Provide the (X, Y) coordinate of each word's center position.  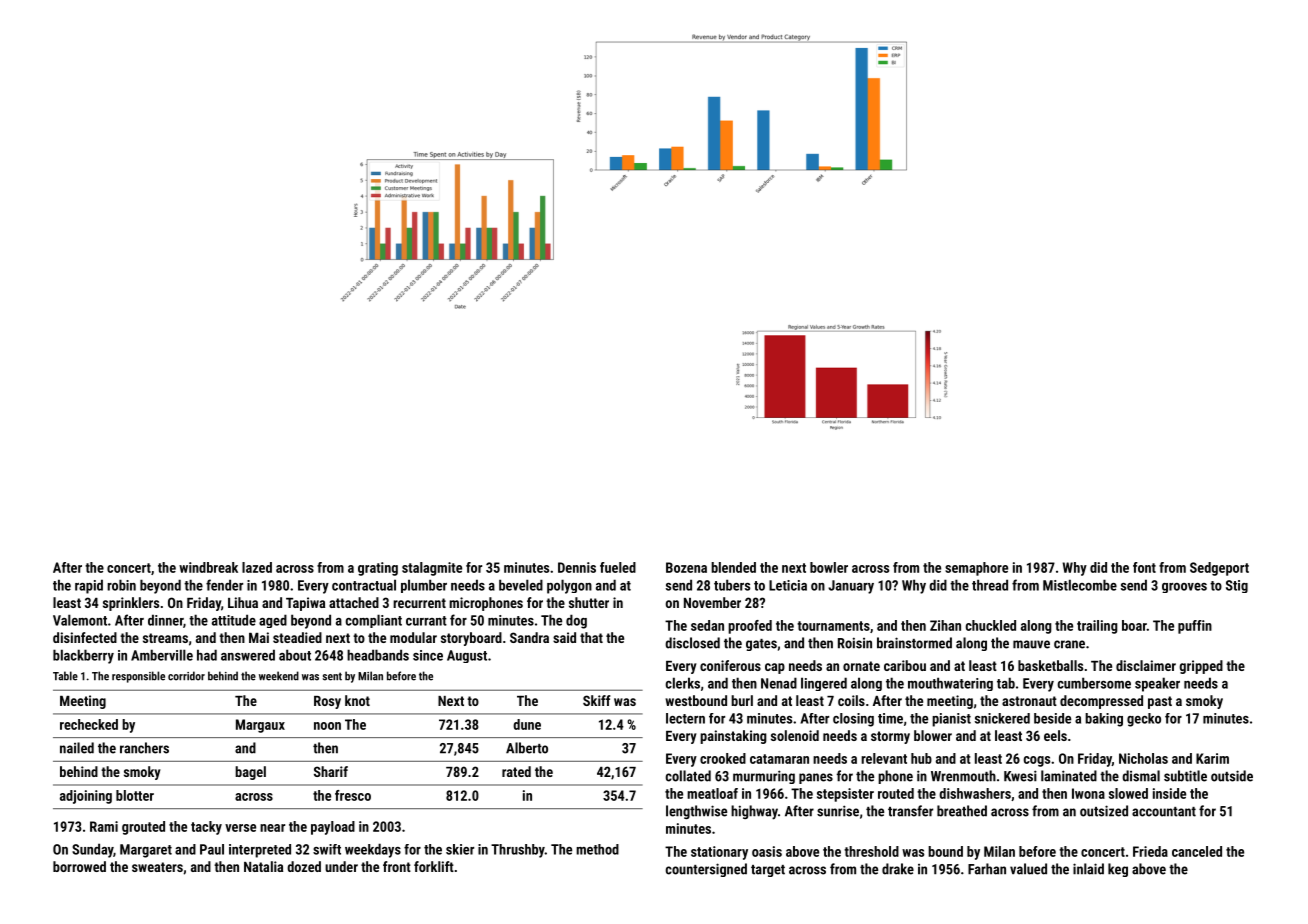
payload (333, 828)
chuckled (991, 625)
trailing (1097, 627)
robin (121, 585)
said (564, 637)
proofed (750, 627)
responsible (138, 677)
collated (688, 776)
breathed (962, 811)
